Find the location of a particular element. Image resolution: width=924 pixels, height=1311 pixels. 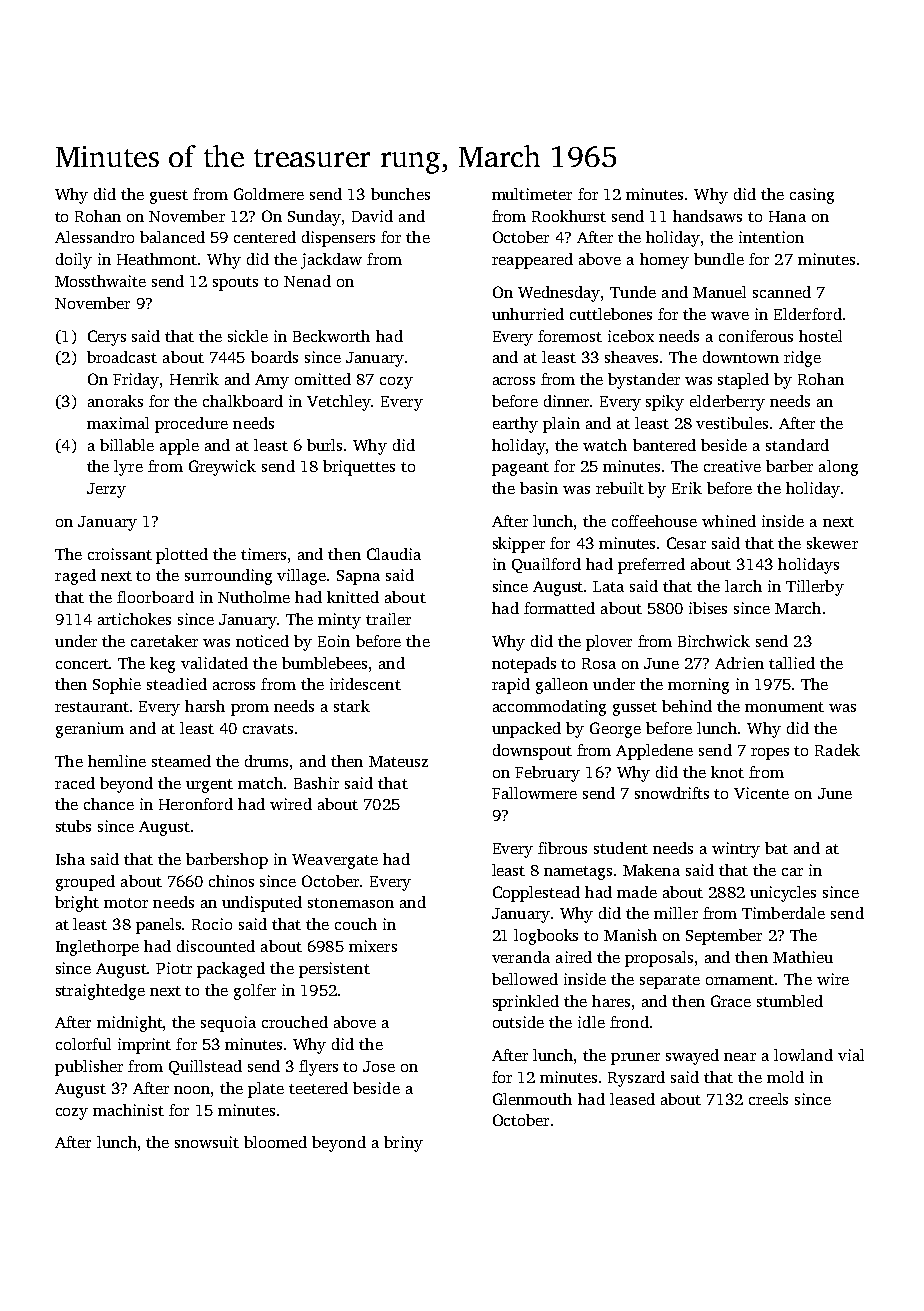

Fallowmere is located at coordinates (534, 793).
